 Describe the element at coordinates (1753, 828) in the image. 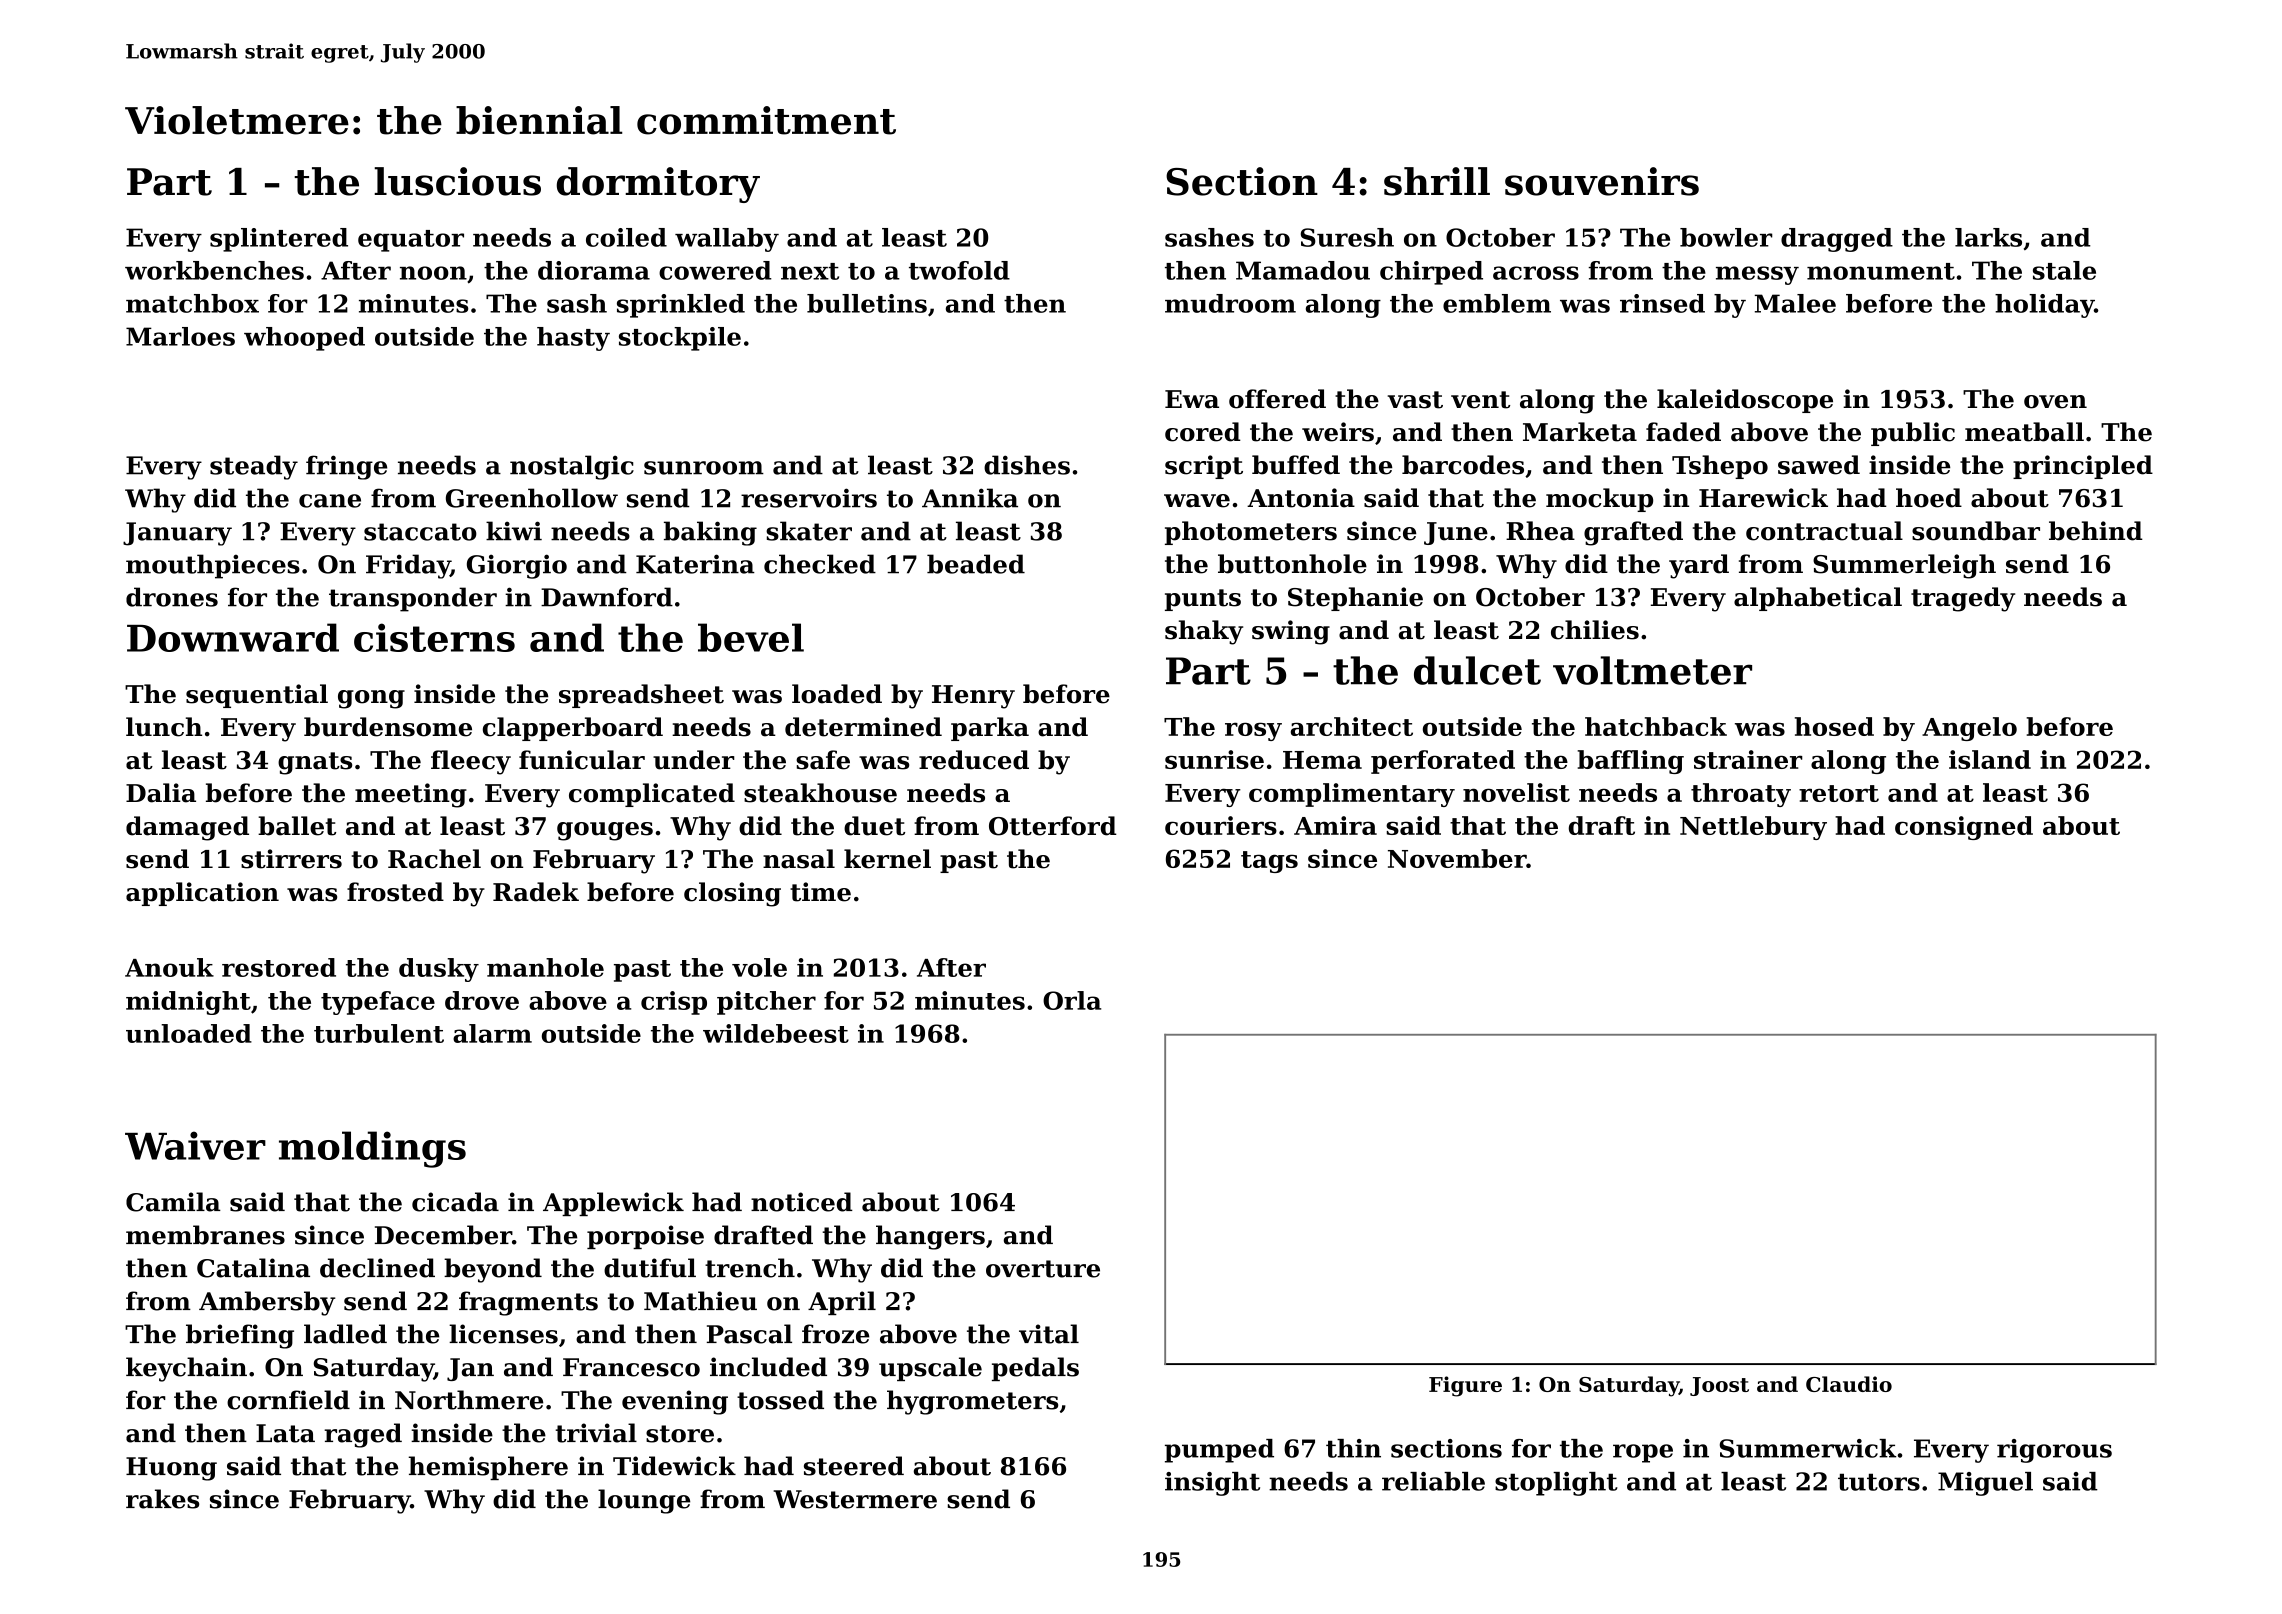

I see `Nettlebury` at that location.
